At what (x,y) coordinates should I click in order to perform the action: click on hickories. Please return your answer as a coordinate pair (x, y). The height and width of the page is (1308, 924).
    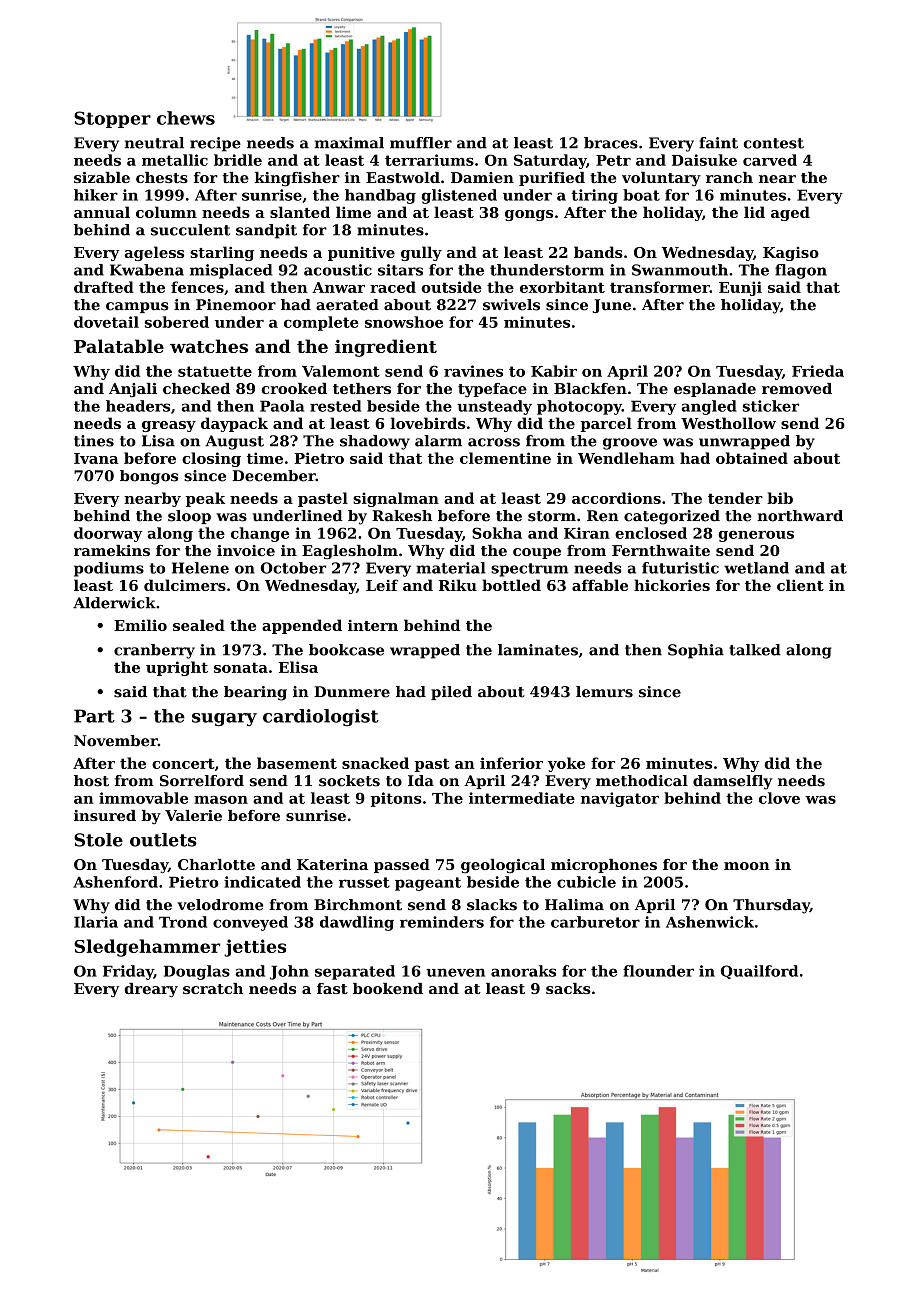
    Looking at the image, I should click on (672, 585).
